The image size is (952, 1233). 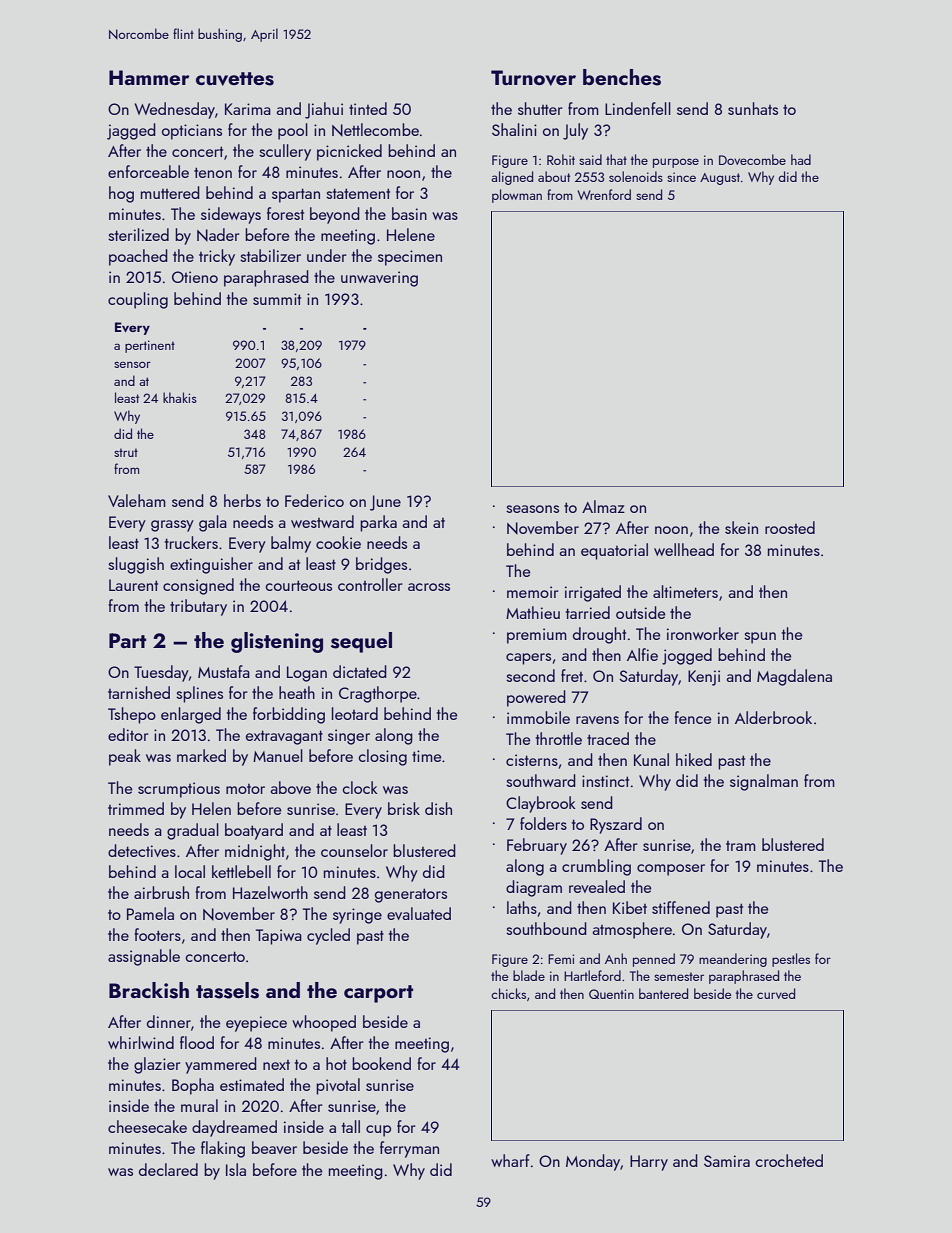 What do you see at coordinates (604, 194) in the page?
I see `Wrenford` at bounding box center [604, 194].
